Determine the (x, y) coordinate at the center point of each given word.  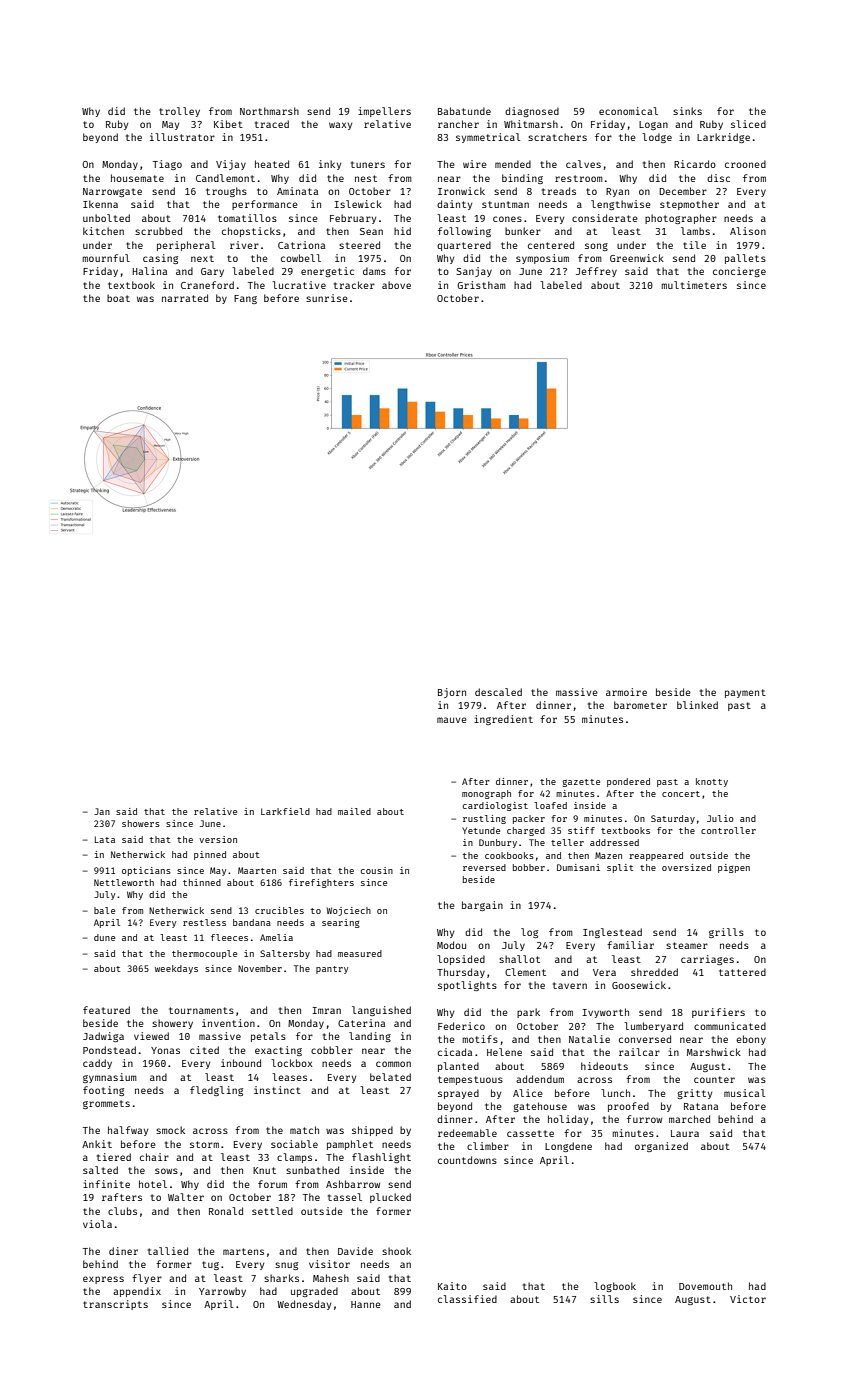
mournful (106, 258)
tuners (368, 164)
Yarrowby (222, 1292)
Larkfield (285, 811)
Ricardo (695, 164)
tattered (742, 972)
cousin (377, 870)
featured (106, 1010)
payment (745, 693)
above (396, 285)
